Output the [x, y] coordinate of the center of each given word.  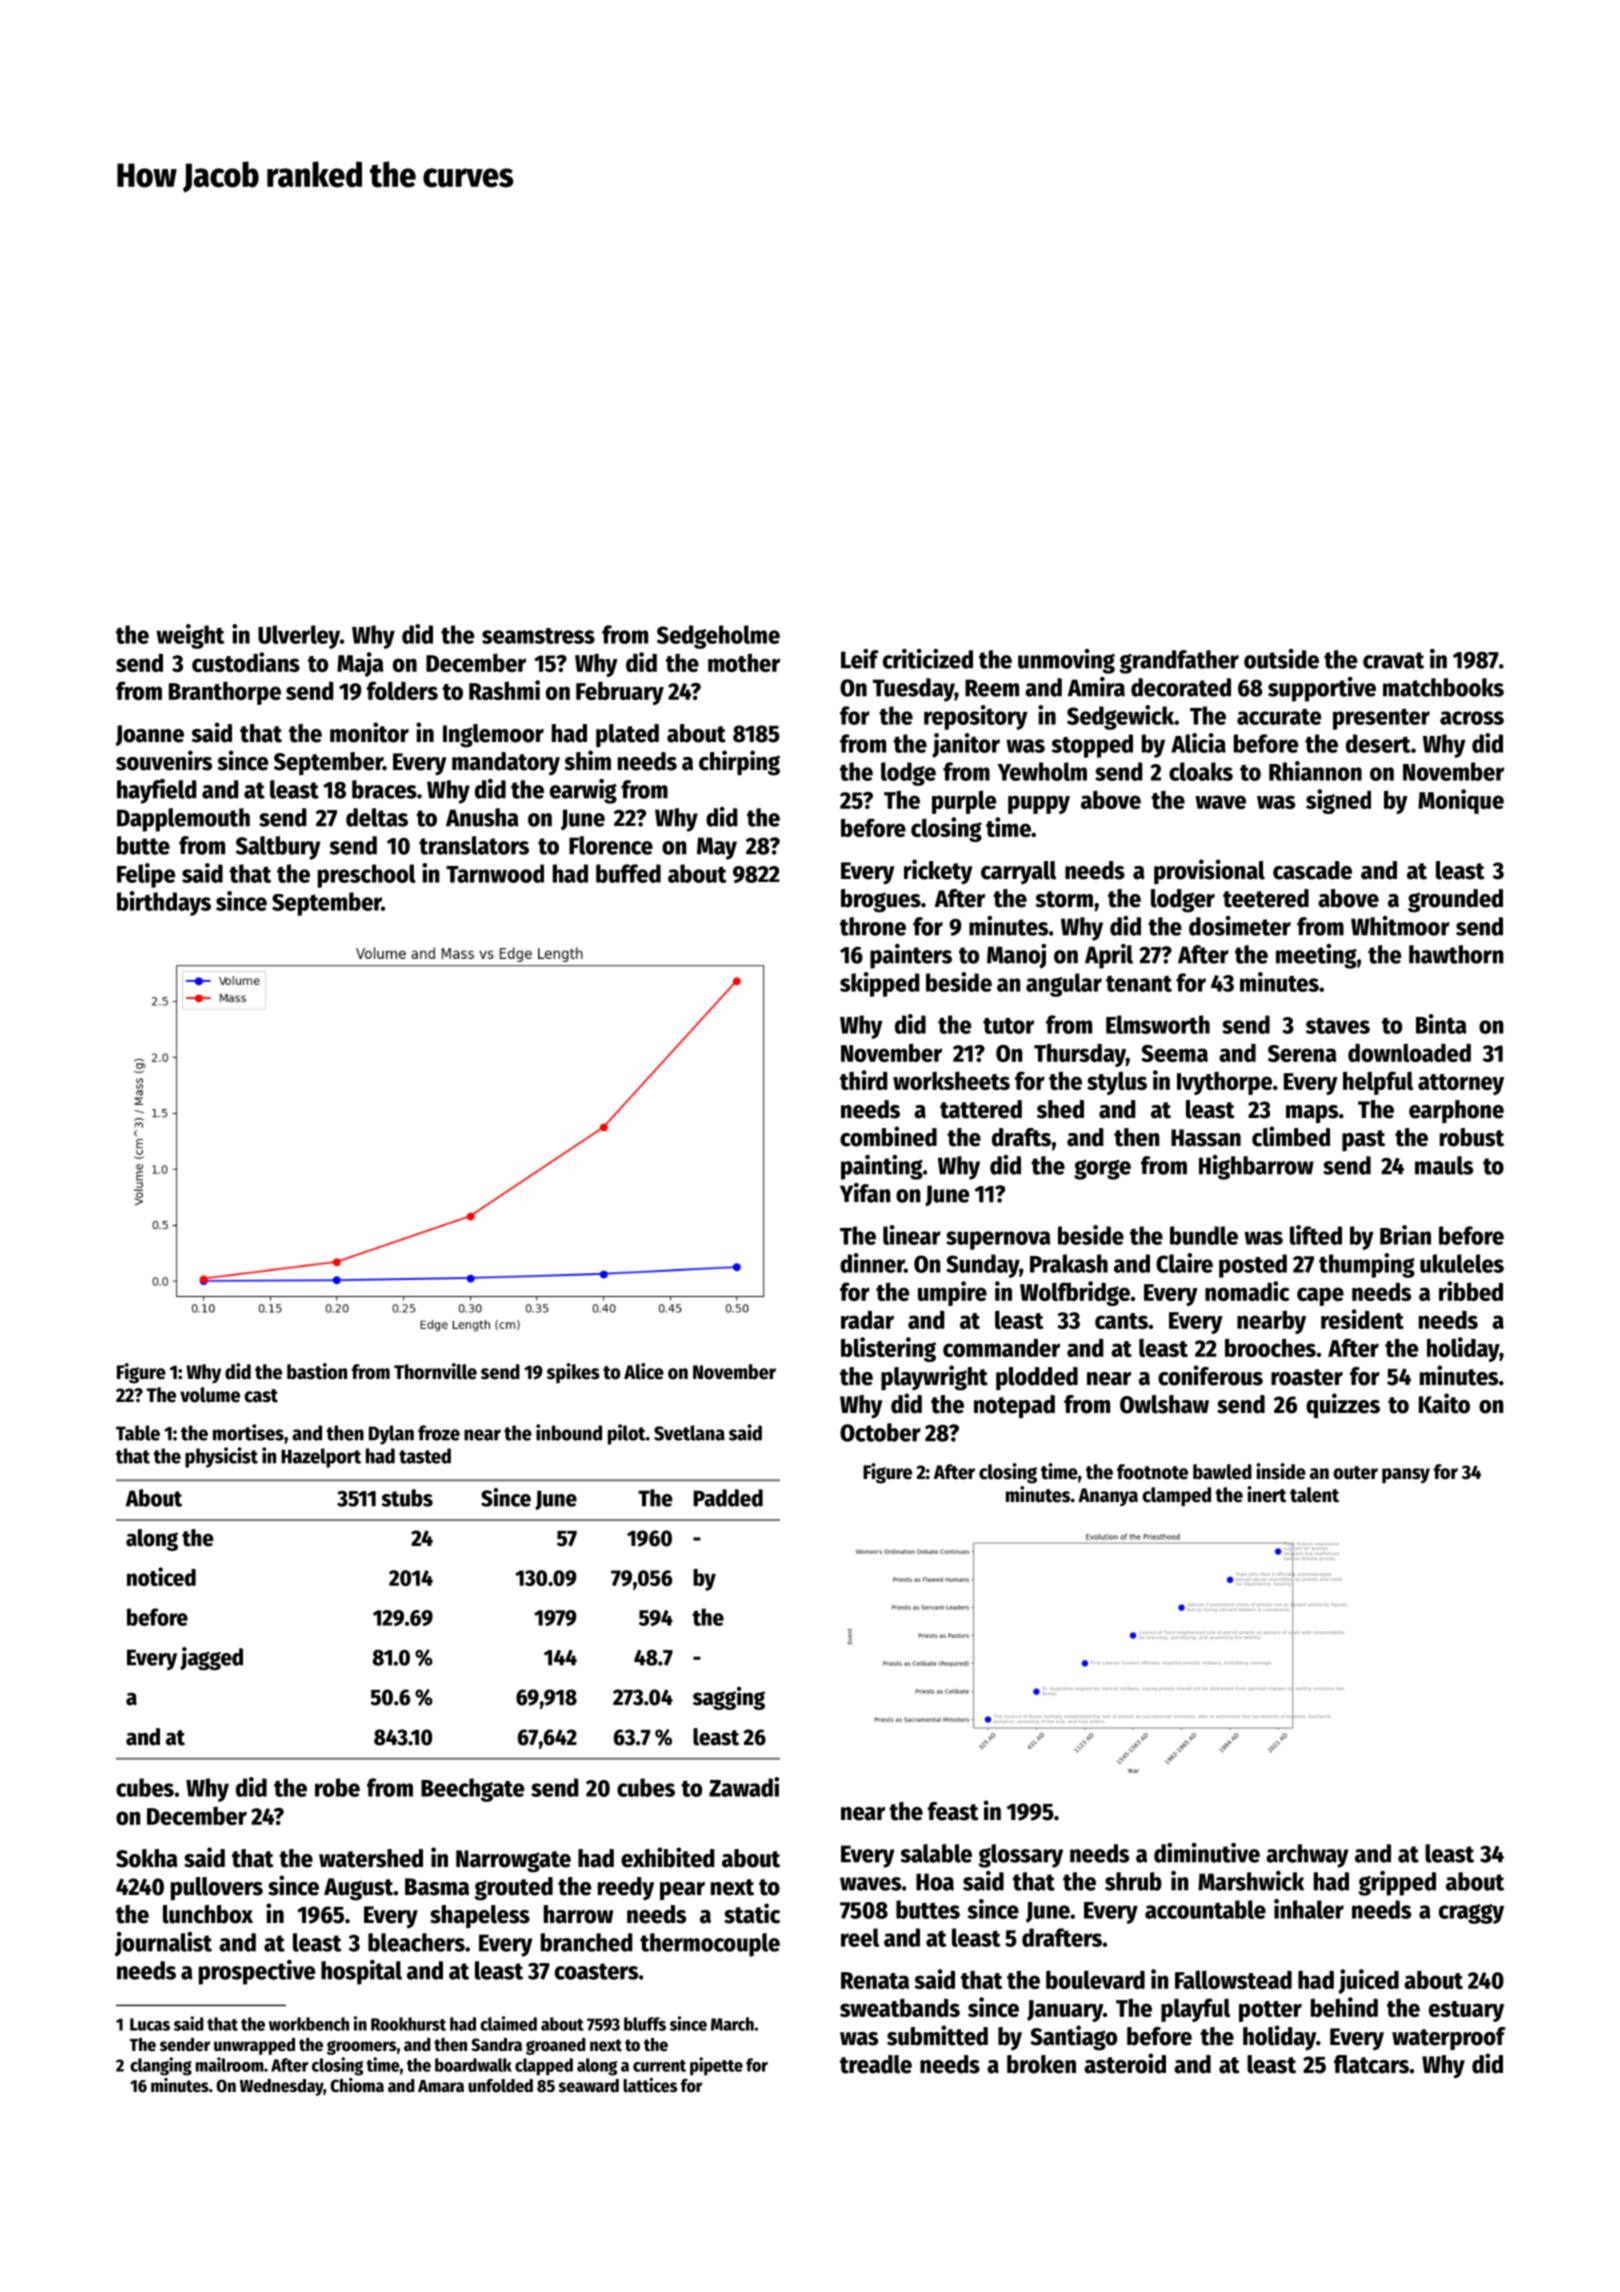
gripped [1397, 1883]
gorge [1102, 1169]
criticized [928, 659]
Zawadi [744, 1787]
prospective [257, 1972]
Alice [644, 1371]
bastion [317, 1371]
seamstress [538, 636]
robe [337, 1787]
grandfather [1179, 662]
